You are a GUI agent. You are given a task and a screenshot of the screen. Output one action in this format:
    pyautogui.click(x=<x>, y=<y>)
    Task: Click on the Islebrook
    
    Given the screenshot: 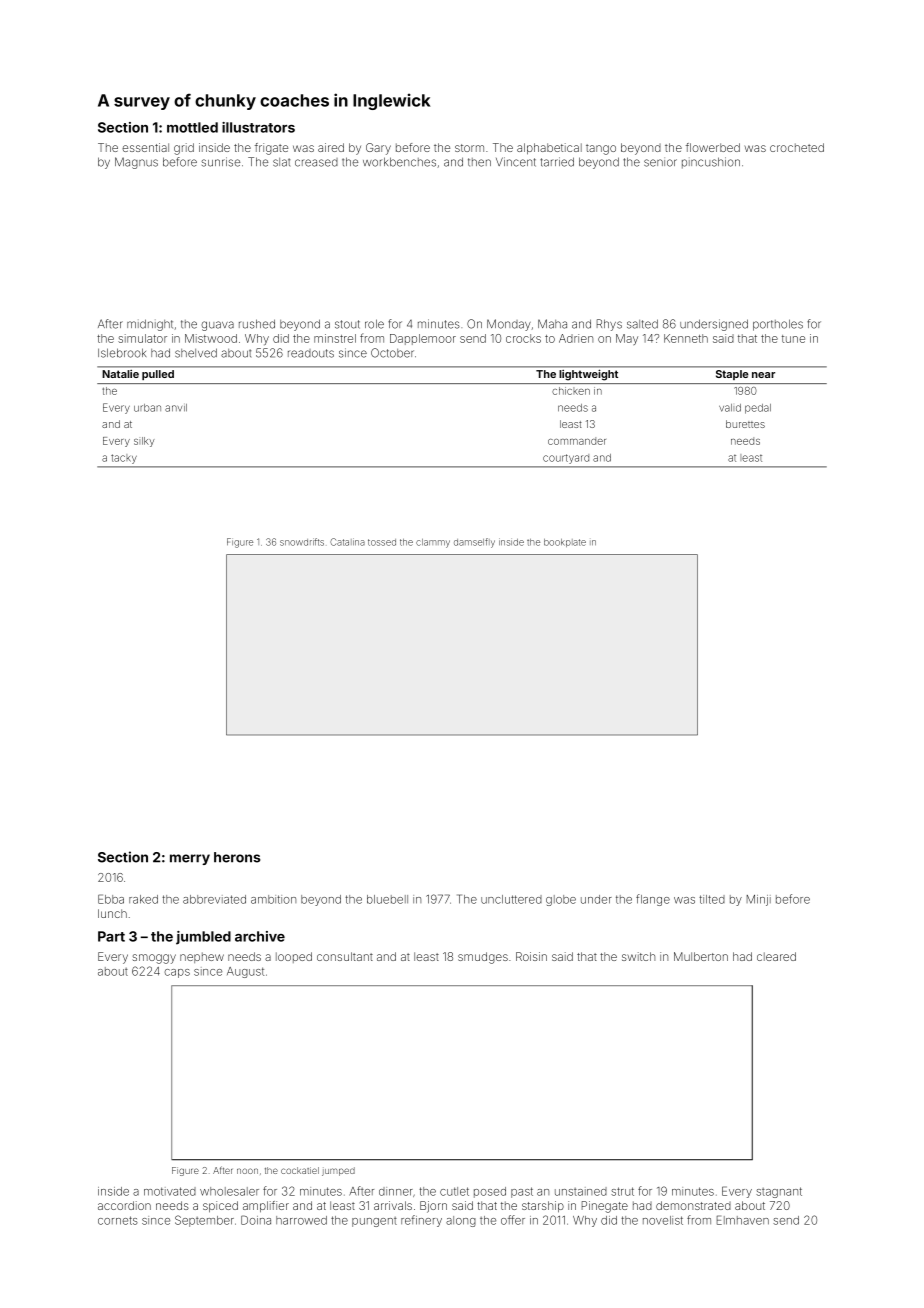 What is the action you would take?
    pyautogui.click(x=122, y=353)
